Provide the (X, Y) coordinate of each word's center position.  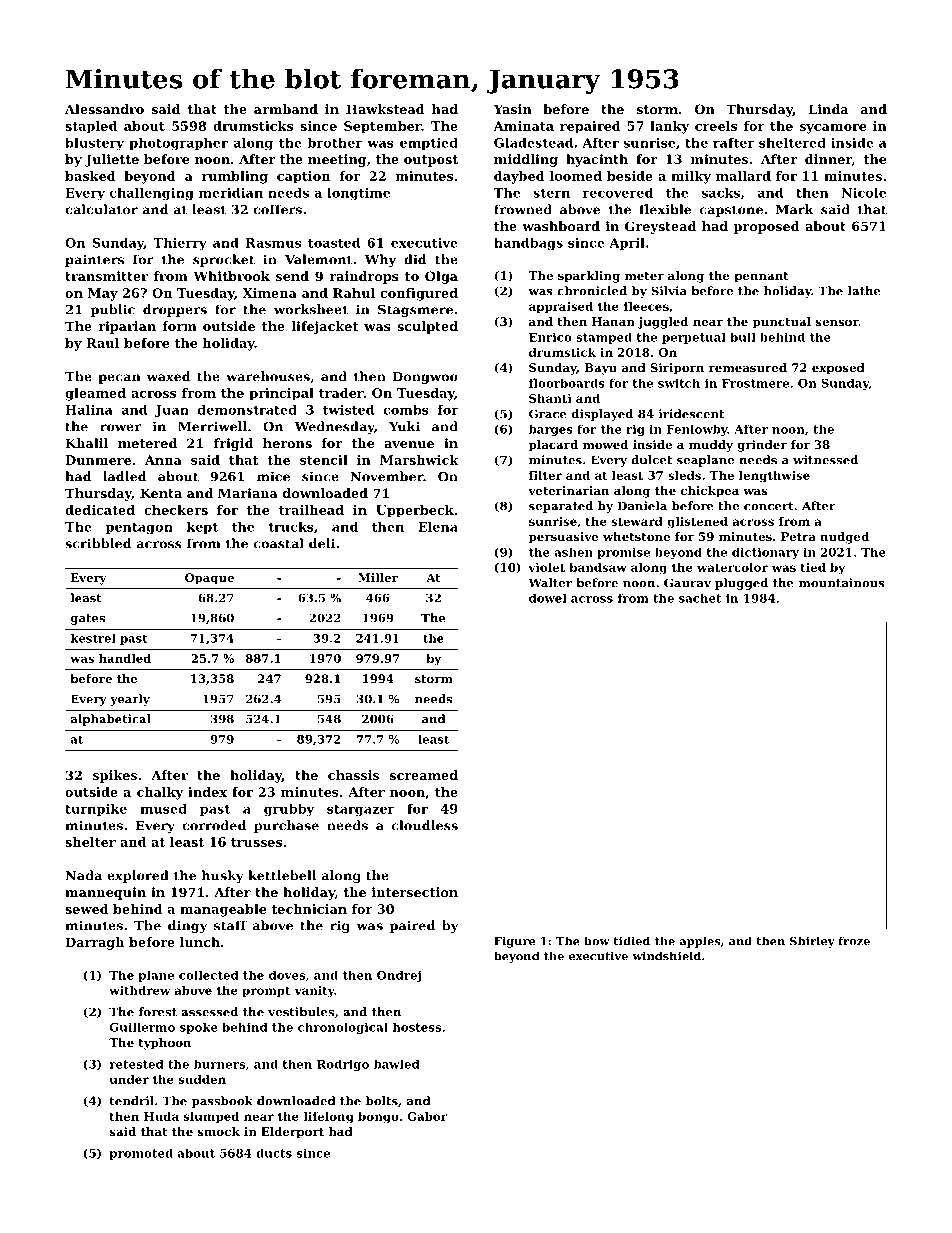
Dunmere (98, 460)
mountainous (842, 583)
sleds (684, 475)
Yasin (513, 109)
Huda (161, 1116)
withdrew (139, 990)
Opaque (209, 579)
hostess (417, 1027)
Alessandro (104, 109)
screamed (424, 775)
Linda (828, 109)
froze (854, 941)
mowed (605, 444)
